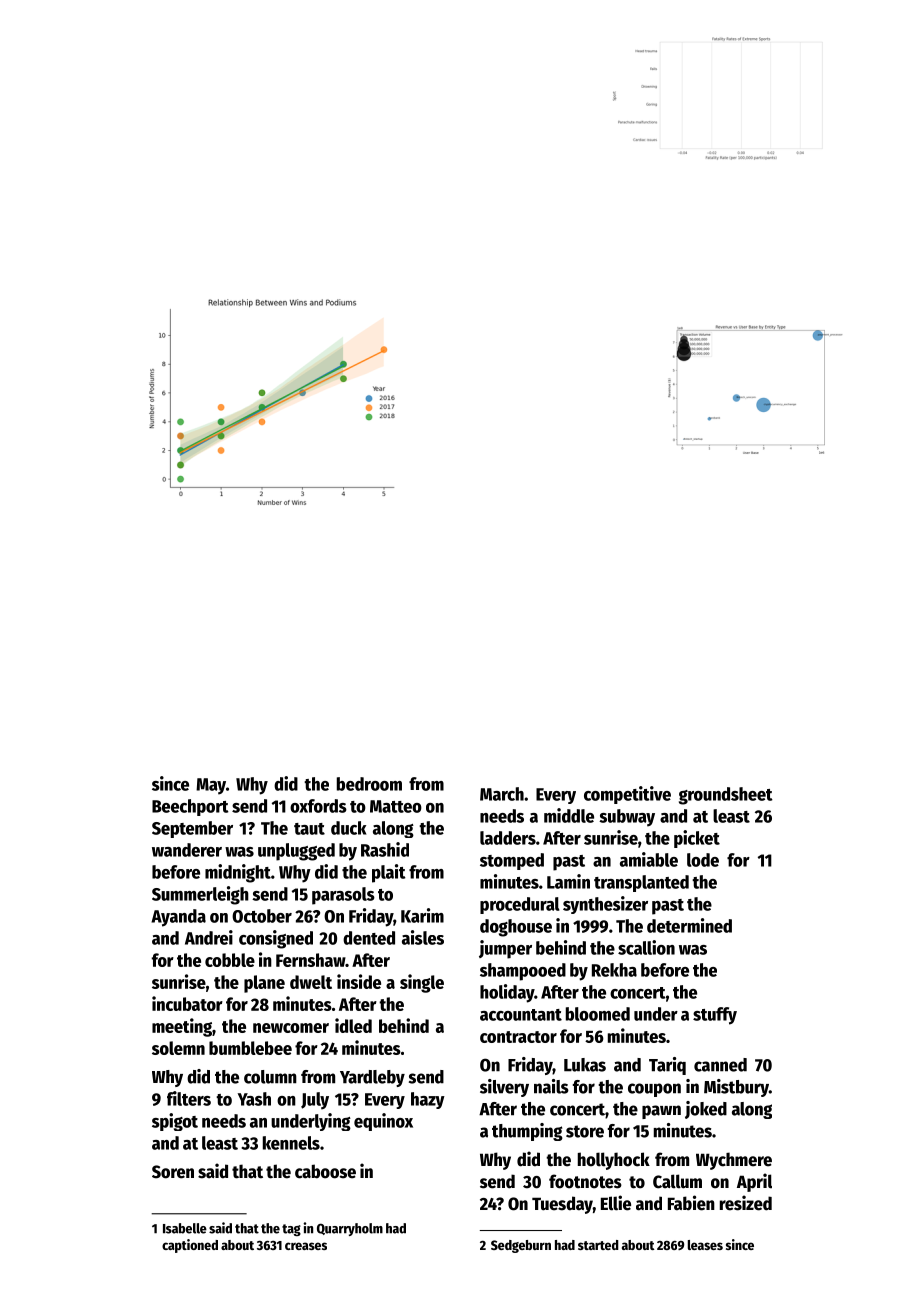 Image resolution: width=924 pixels, height=1311 pixels. What do you see at coordinates (585, 1131) in the document?
I see `store` at bounding box center [585, 1131].
